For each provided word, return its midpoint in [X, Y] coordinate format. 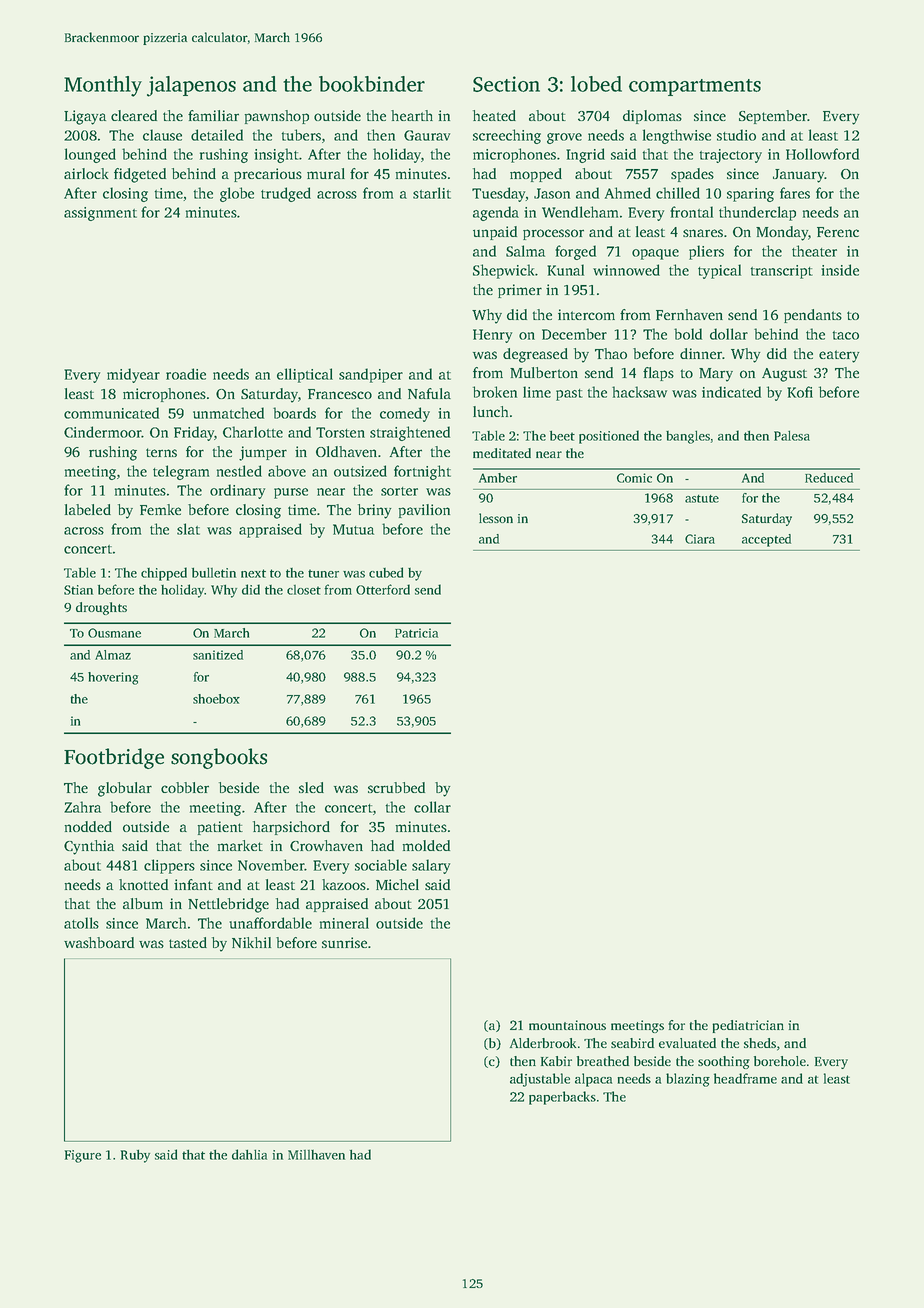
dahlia [249, 1154]
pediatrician [748, 1026]
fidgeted [140, 175]
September [773, 117]
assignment [100, 214]
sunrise [344, 942]
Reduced [829, 478]
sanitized [218, 655]
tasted [188, 942]
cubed [386, 572]
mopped [536, 175]
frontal [691, 212]
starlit [432, 193]
